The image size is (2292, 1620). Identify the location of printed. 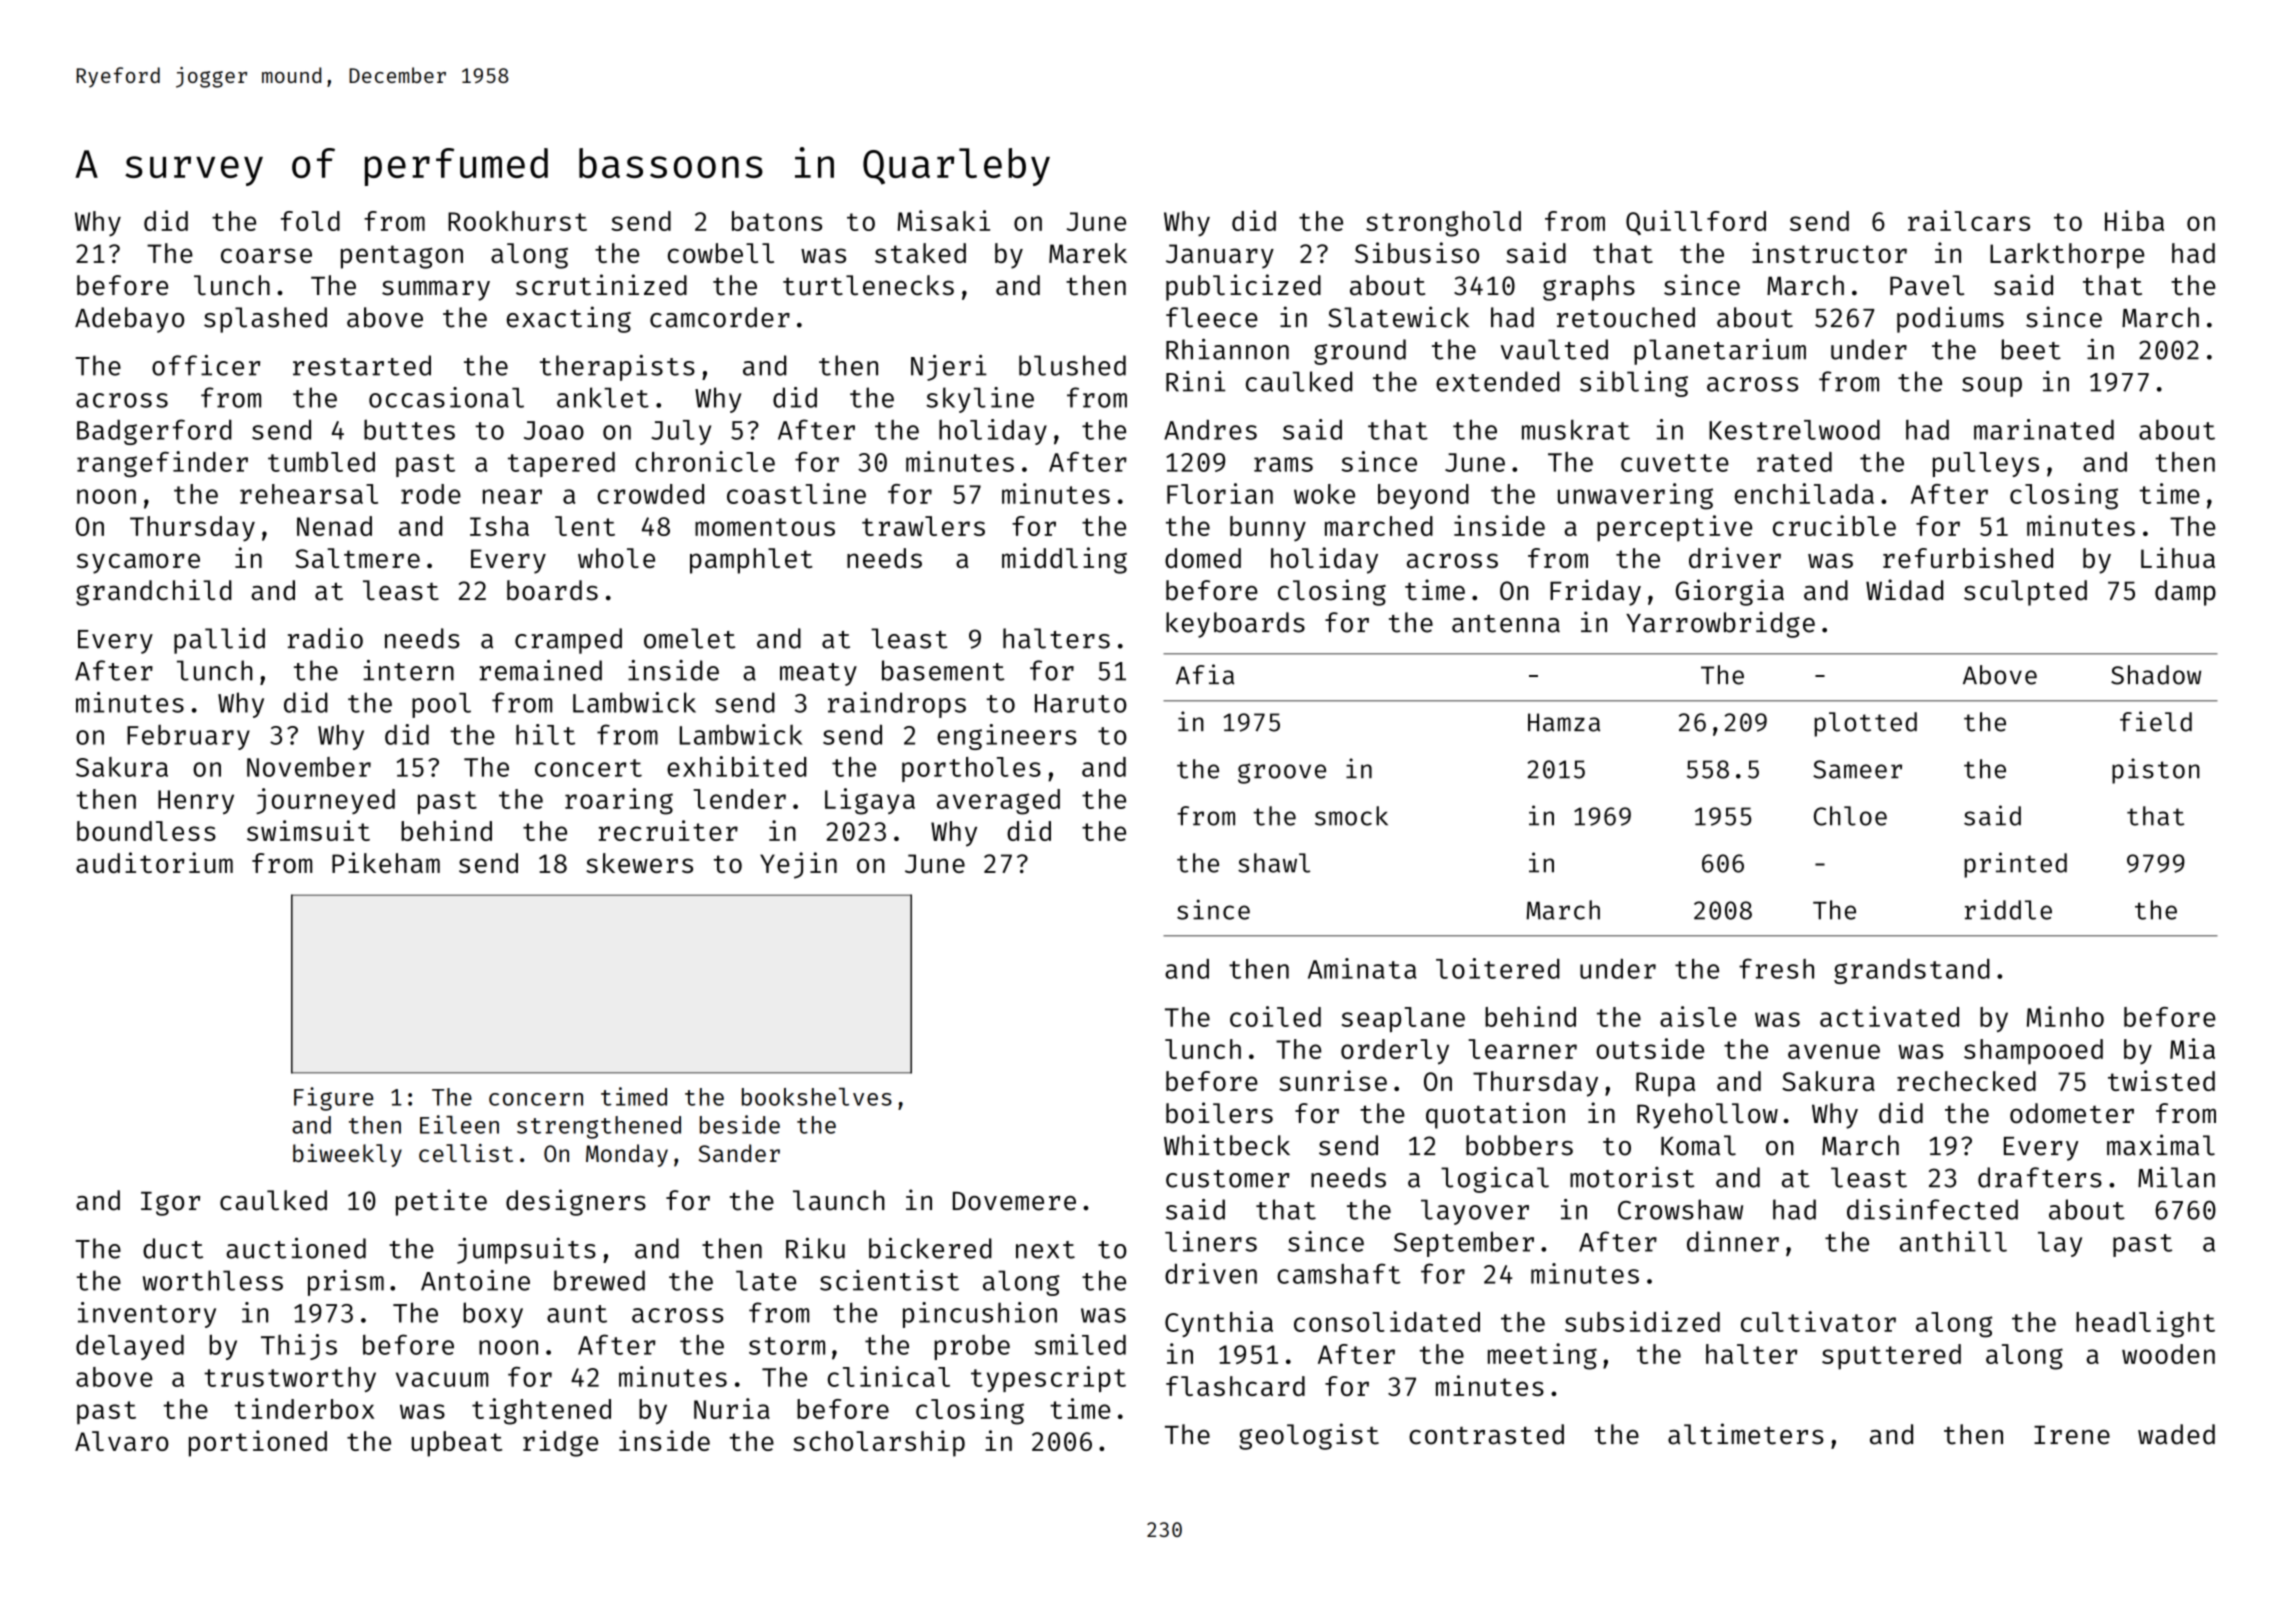
(2015, 865).
